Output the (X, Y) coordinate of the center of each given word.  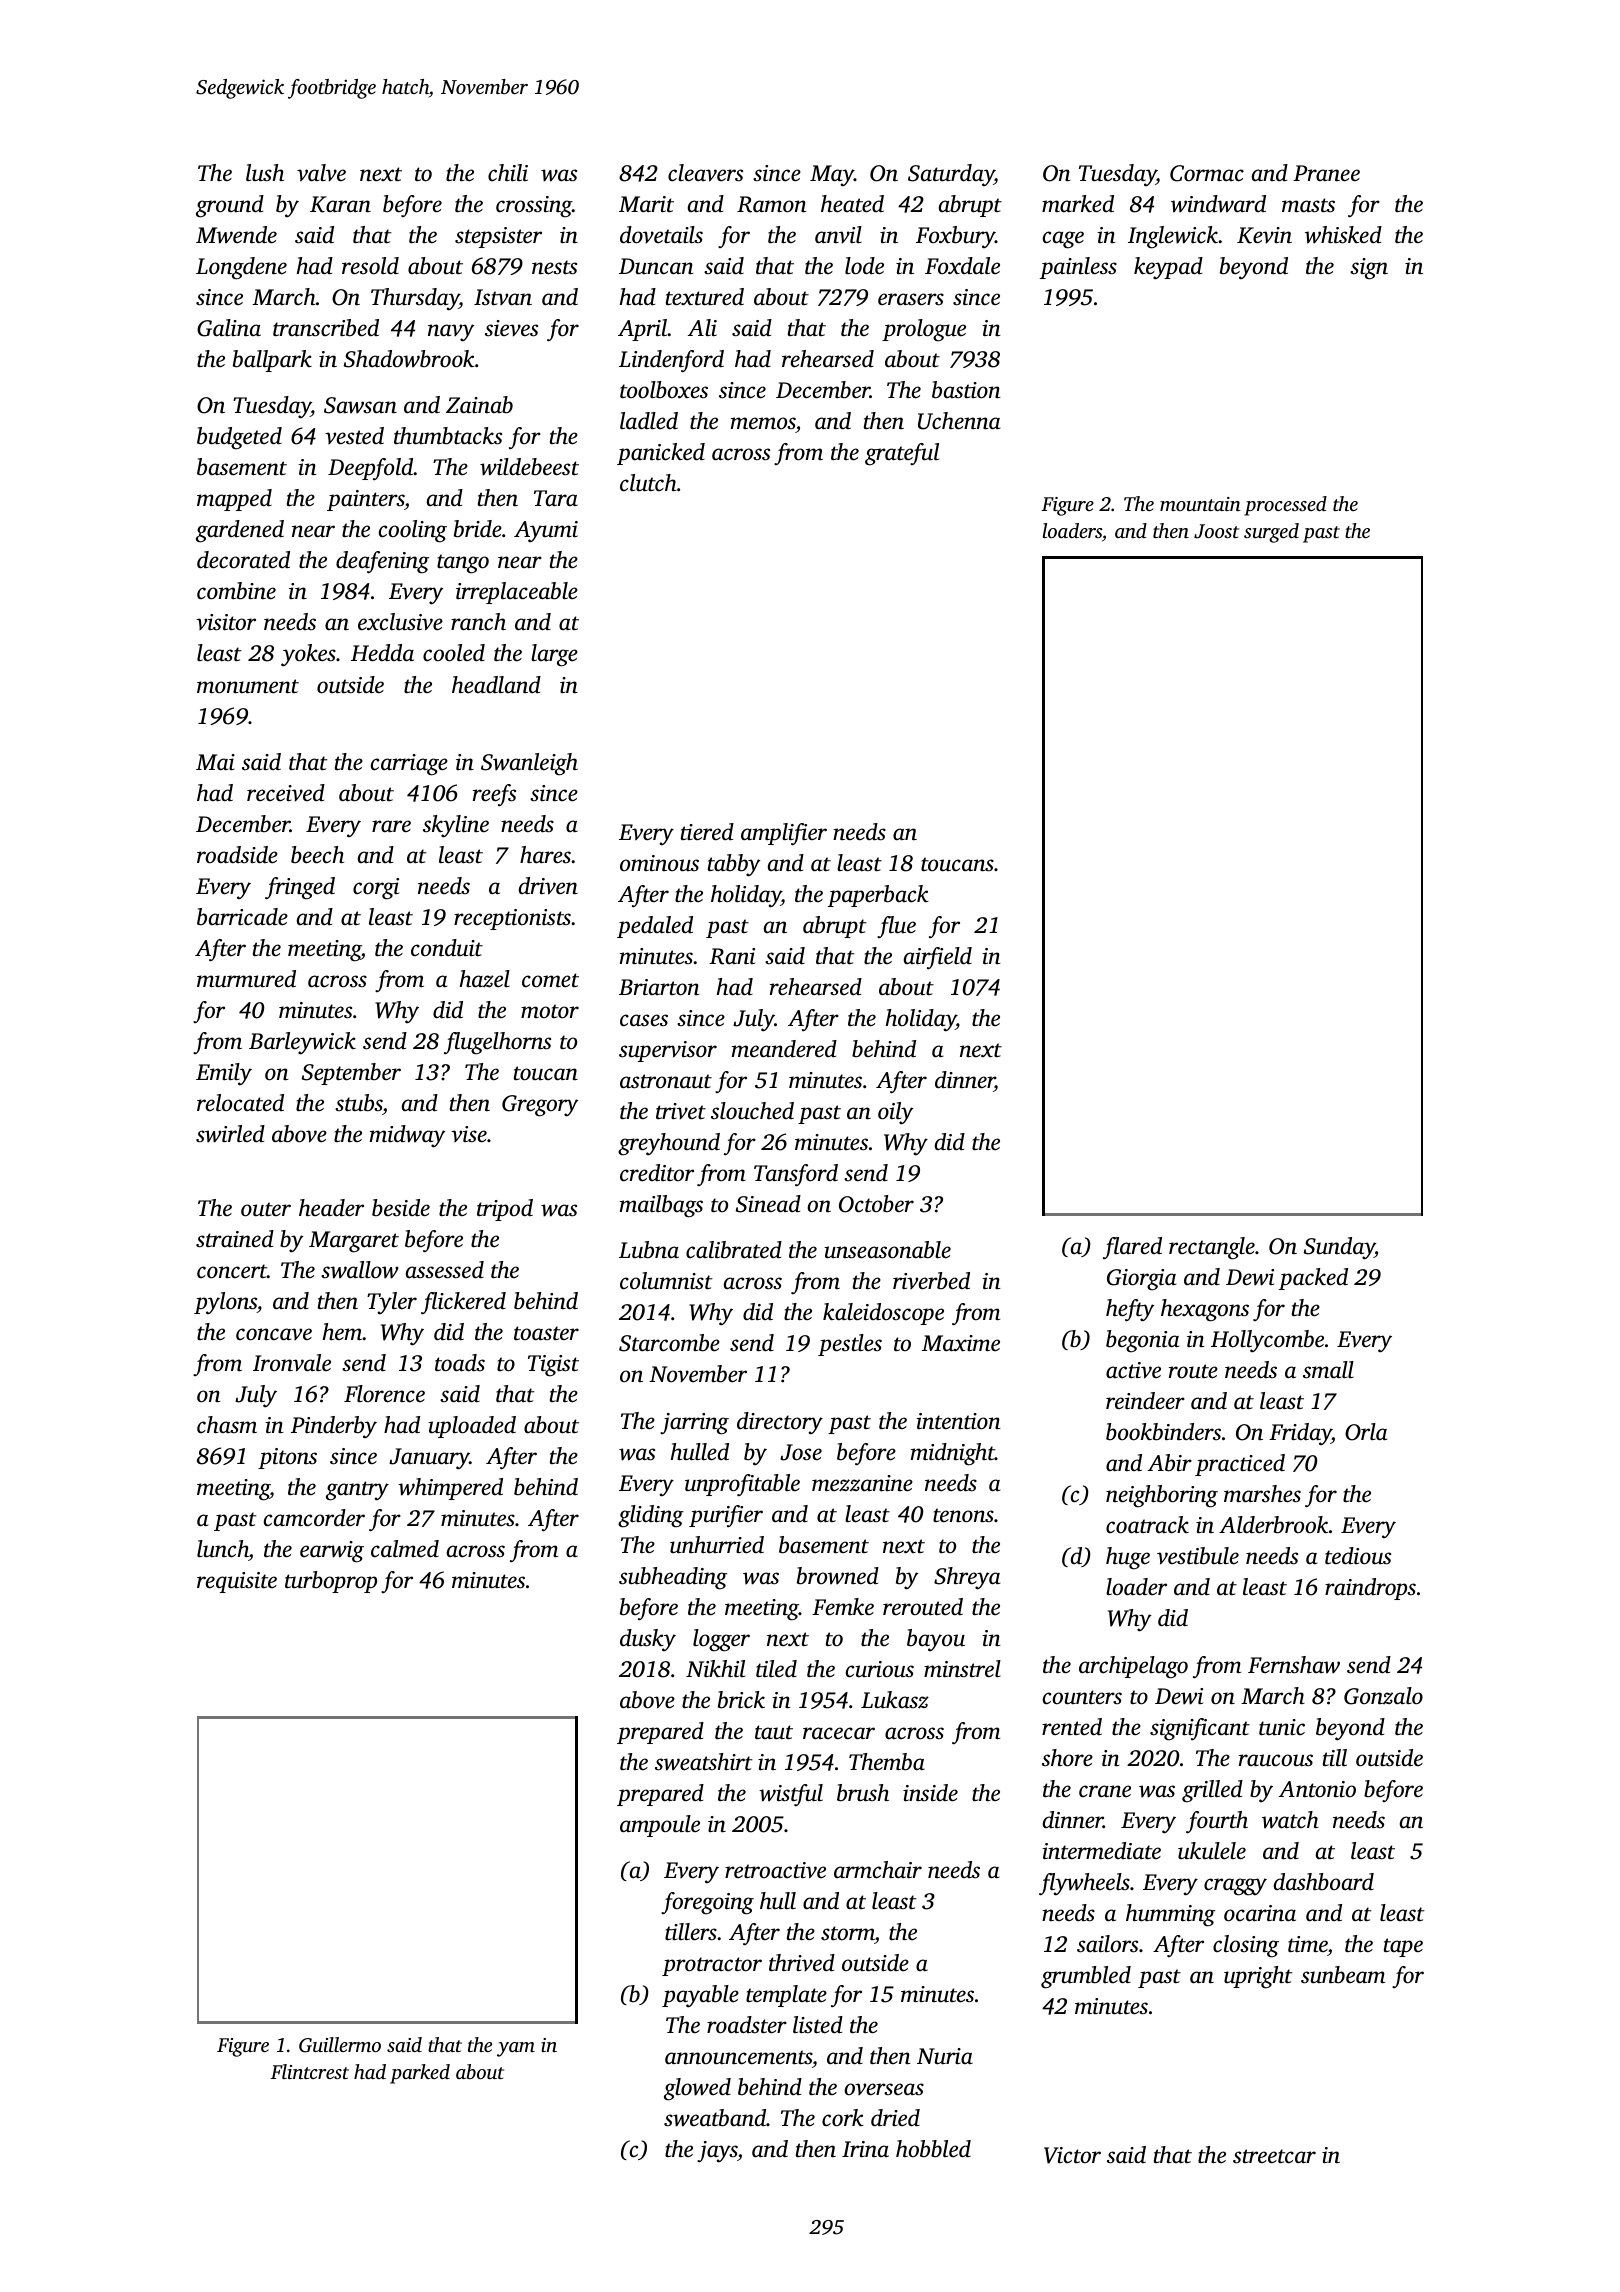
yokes (308, 655)
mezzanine (862, 1483)
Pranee (1326, 173)
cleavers (705, 173)
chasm (227, 1425)
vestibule (1198, 1556)
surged (1271, 533)
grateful (902, 454)
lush (265, 173)
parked (420, 2074)
